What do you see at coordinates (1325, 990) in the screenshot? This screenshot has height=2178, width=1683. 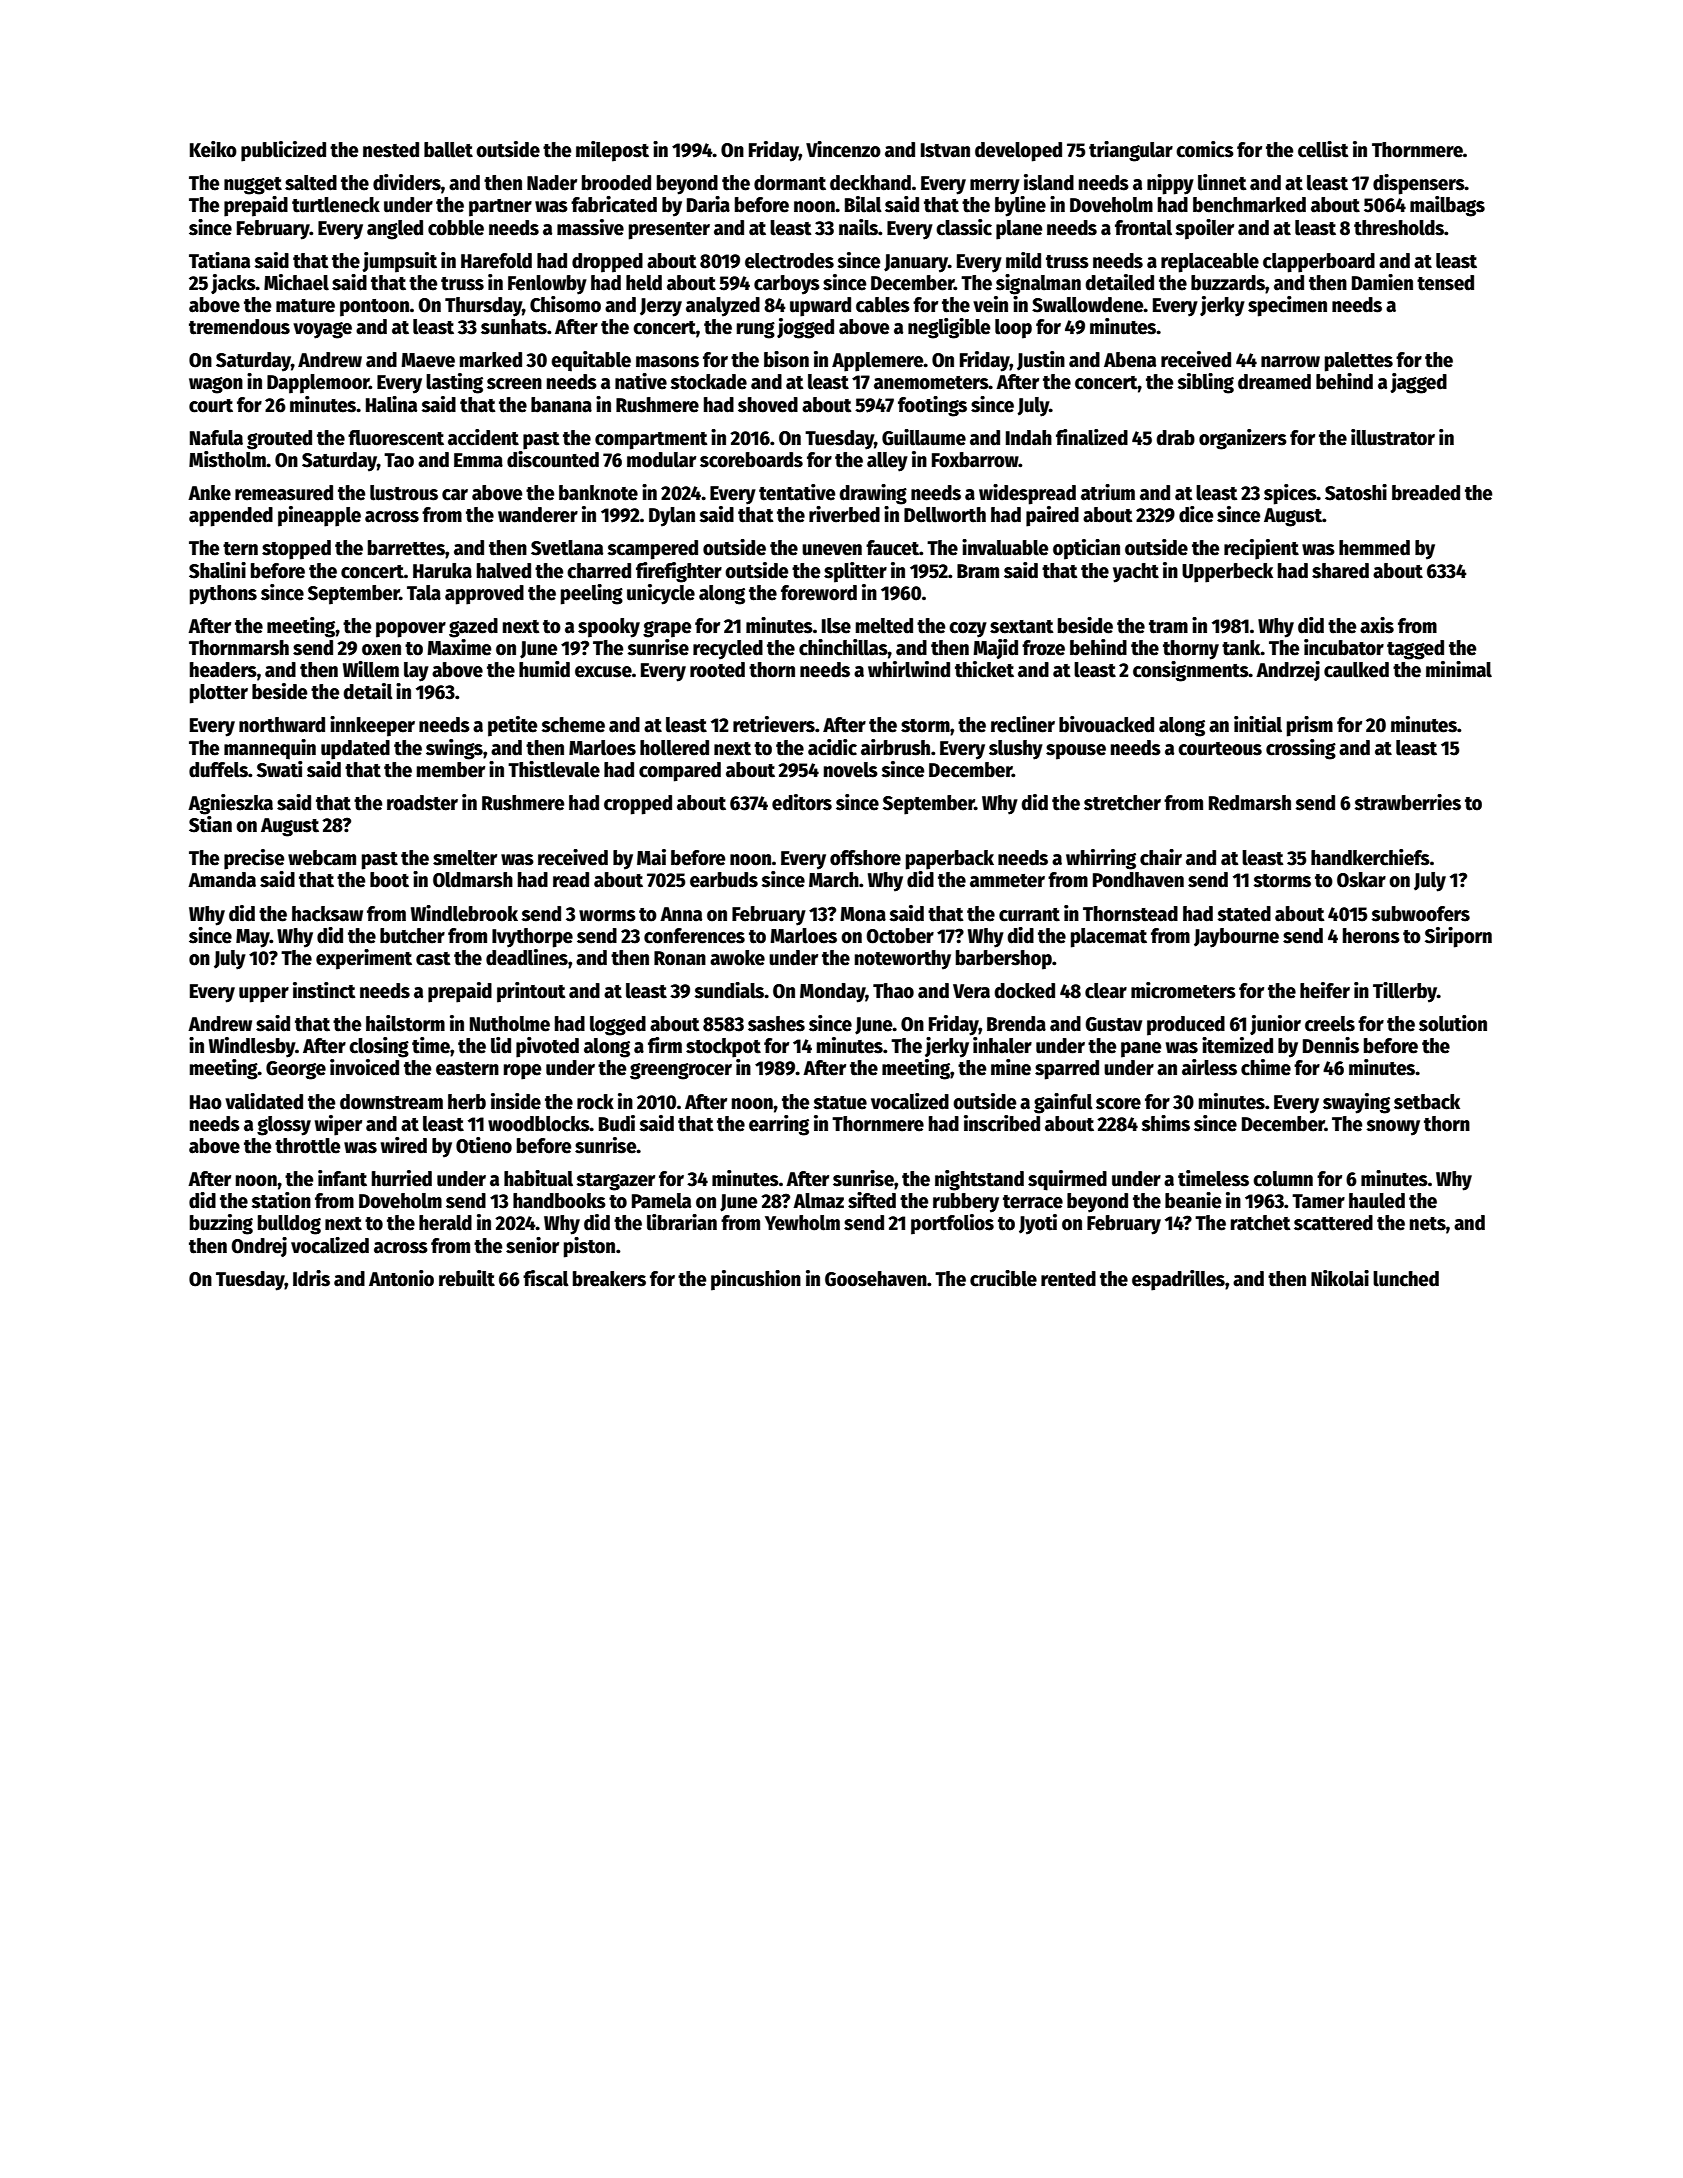 I see `heifer` at bounding box center [1325, 990].
